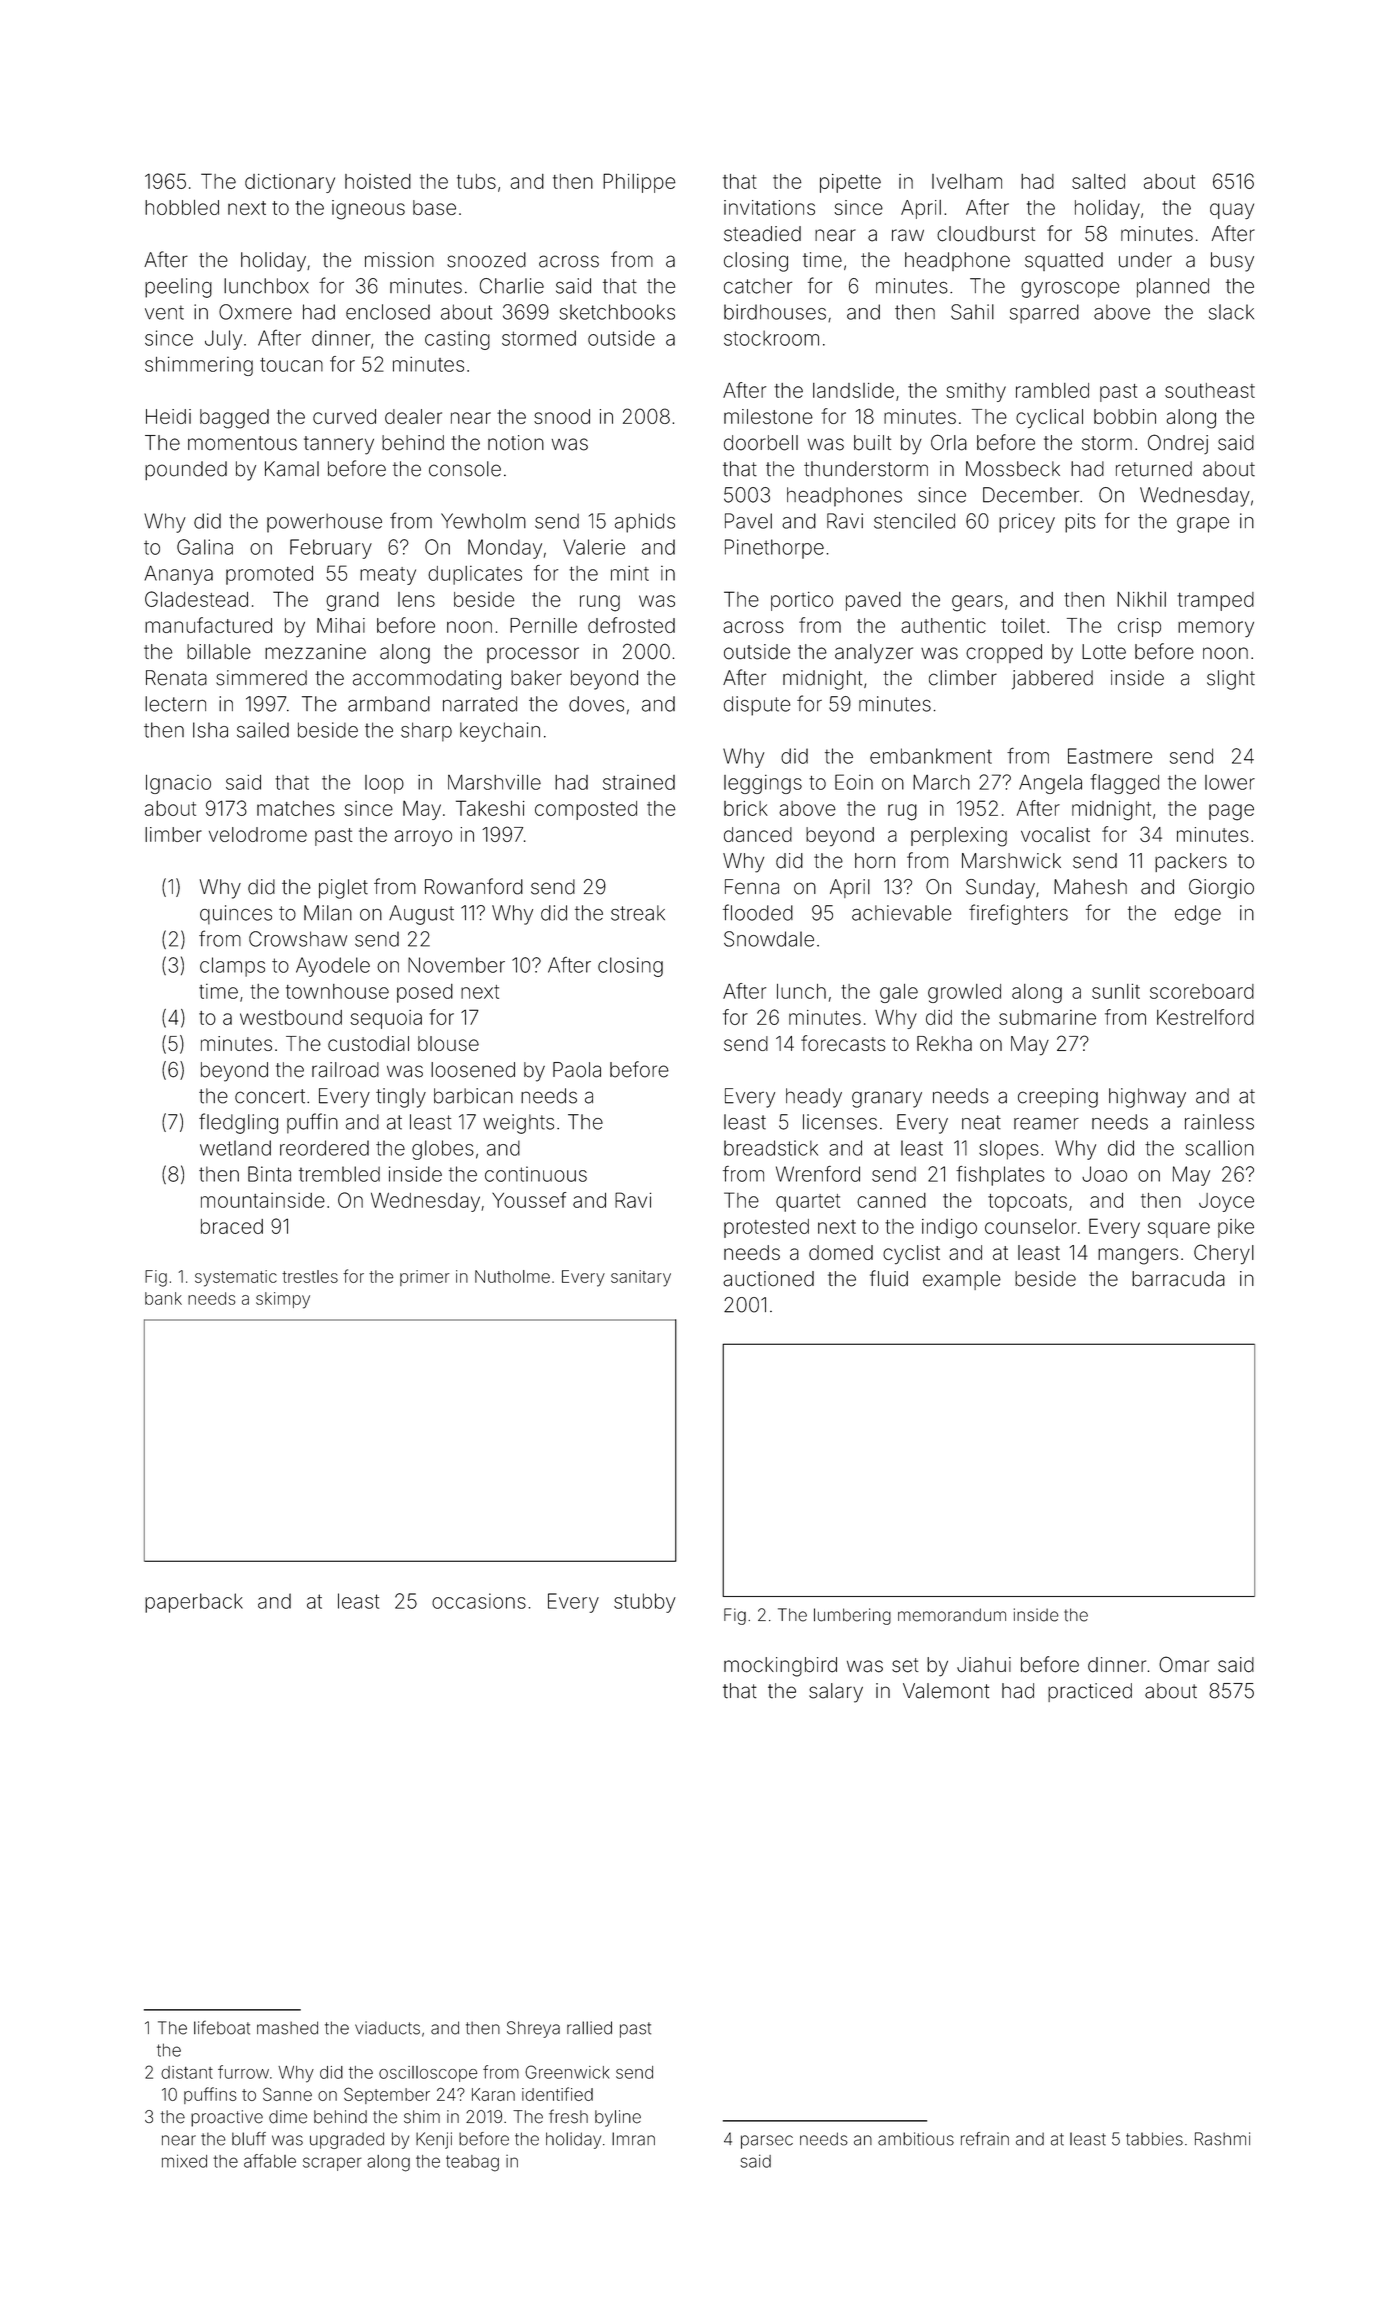 The height and width of the image is (2304, 1399). Describe the element at coordinates (291, 1017) in the image. I see `westbound` at that location.
